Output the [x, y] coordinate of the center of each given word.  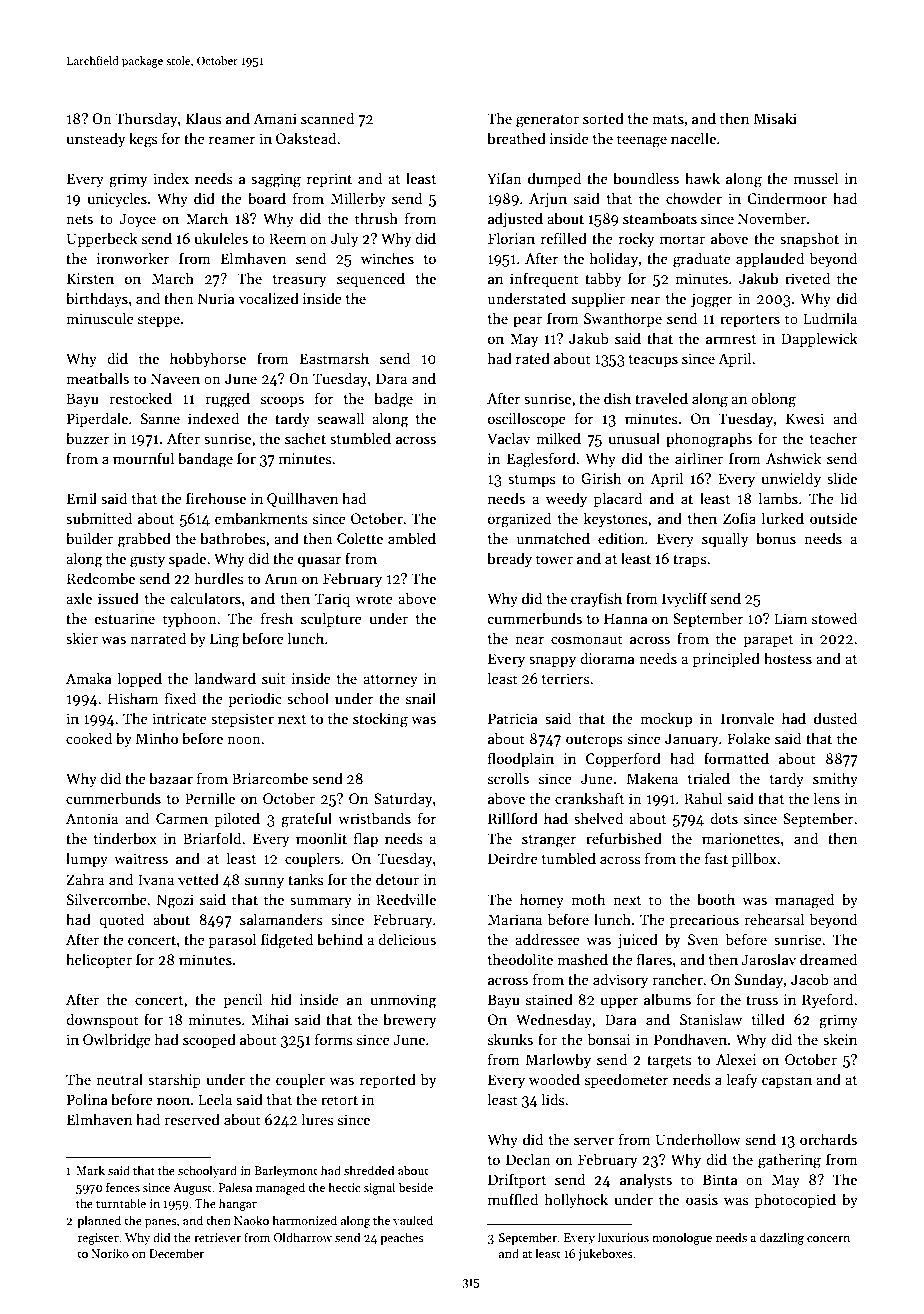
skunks [510, 1039]
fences [123, 1187]
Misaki [775, 118]
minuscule [100, 318]
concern [828, 1239]
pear [527, 321]
